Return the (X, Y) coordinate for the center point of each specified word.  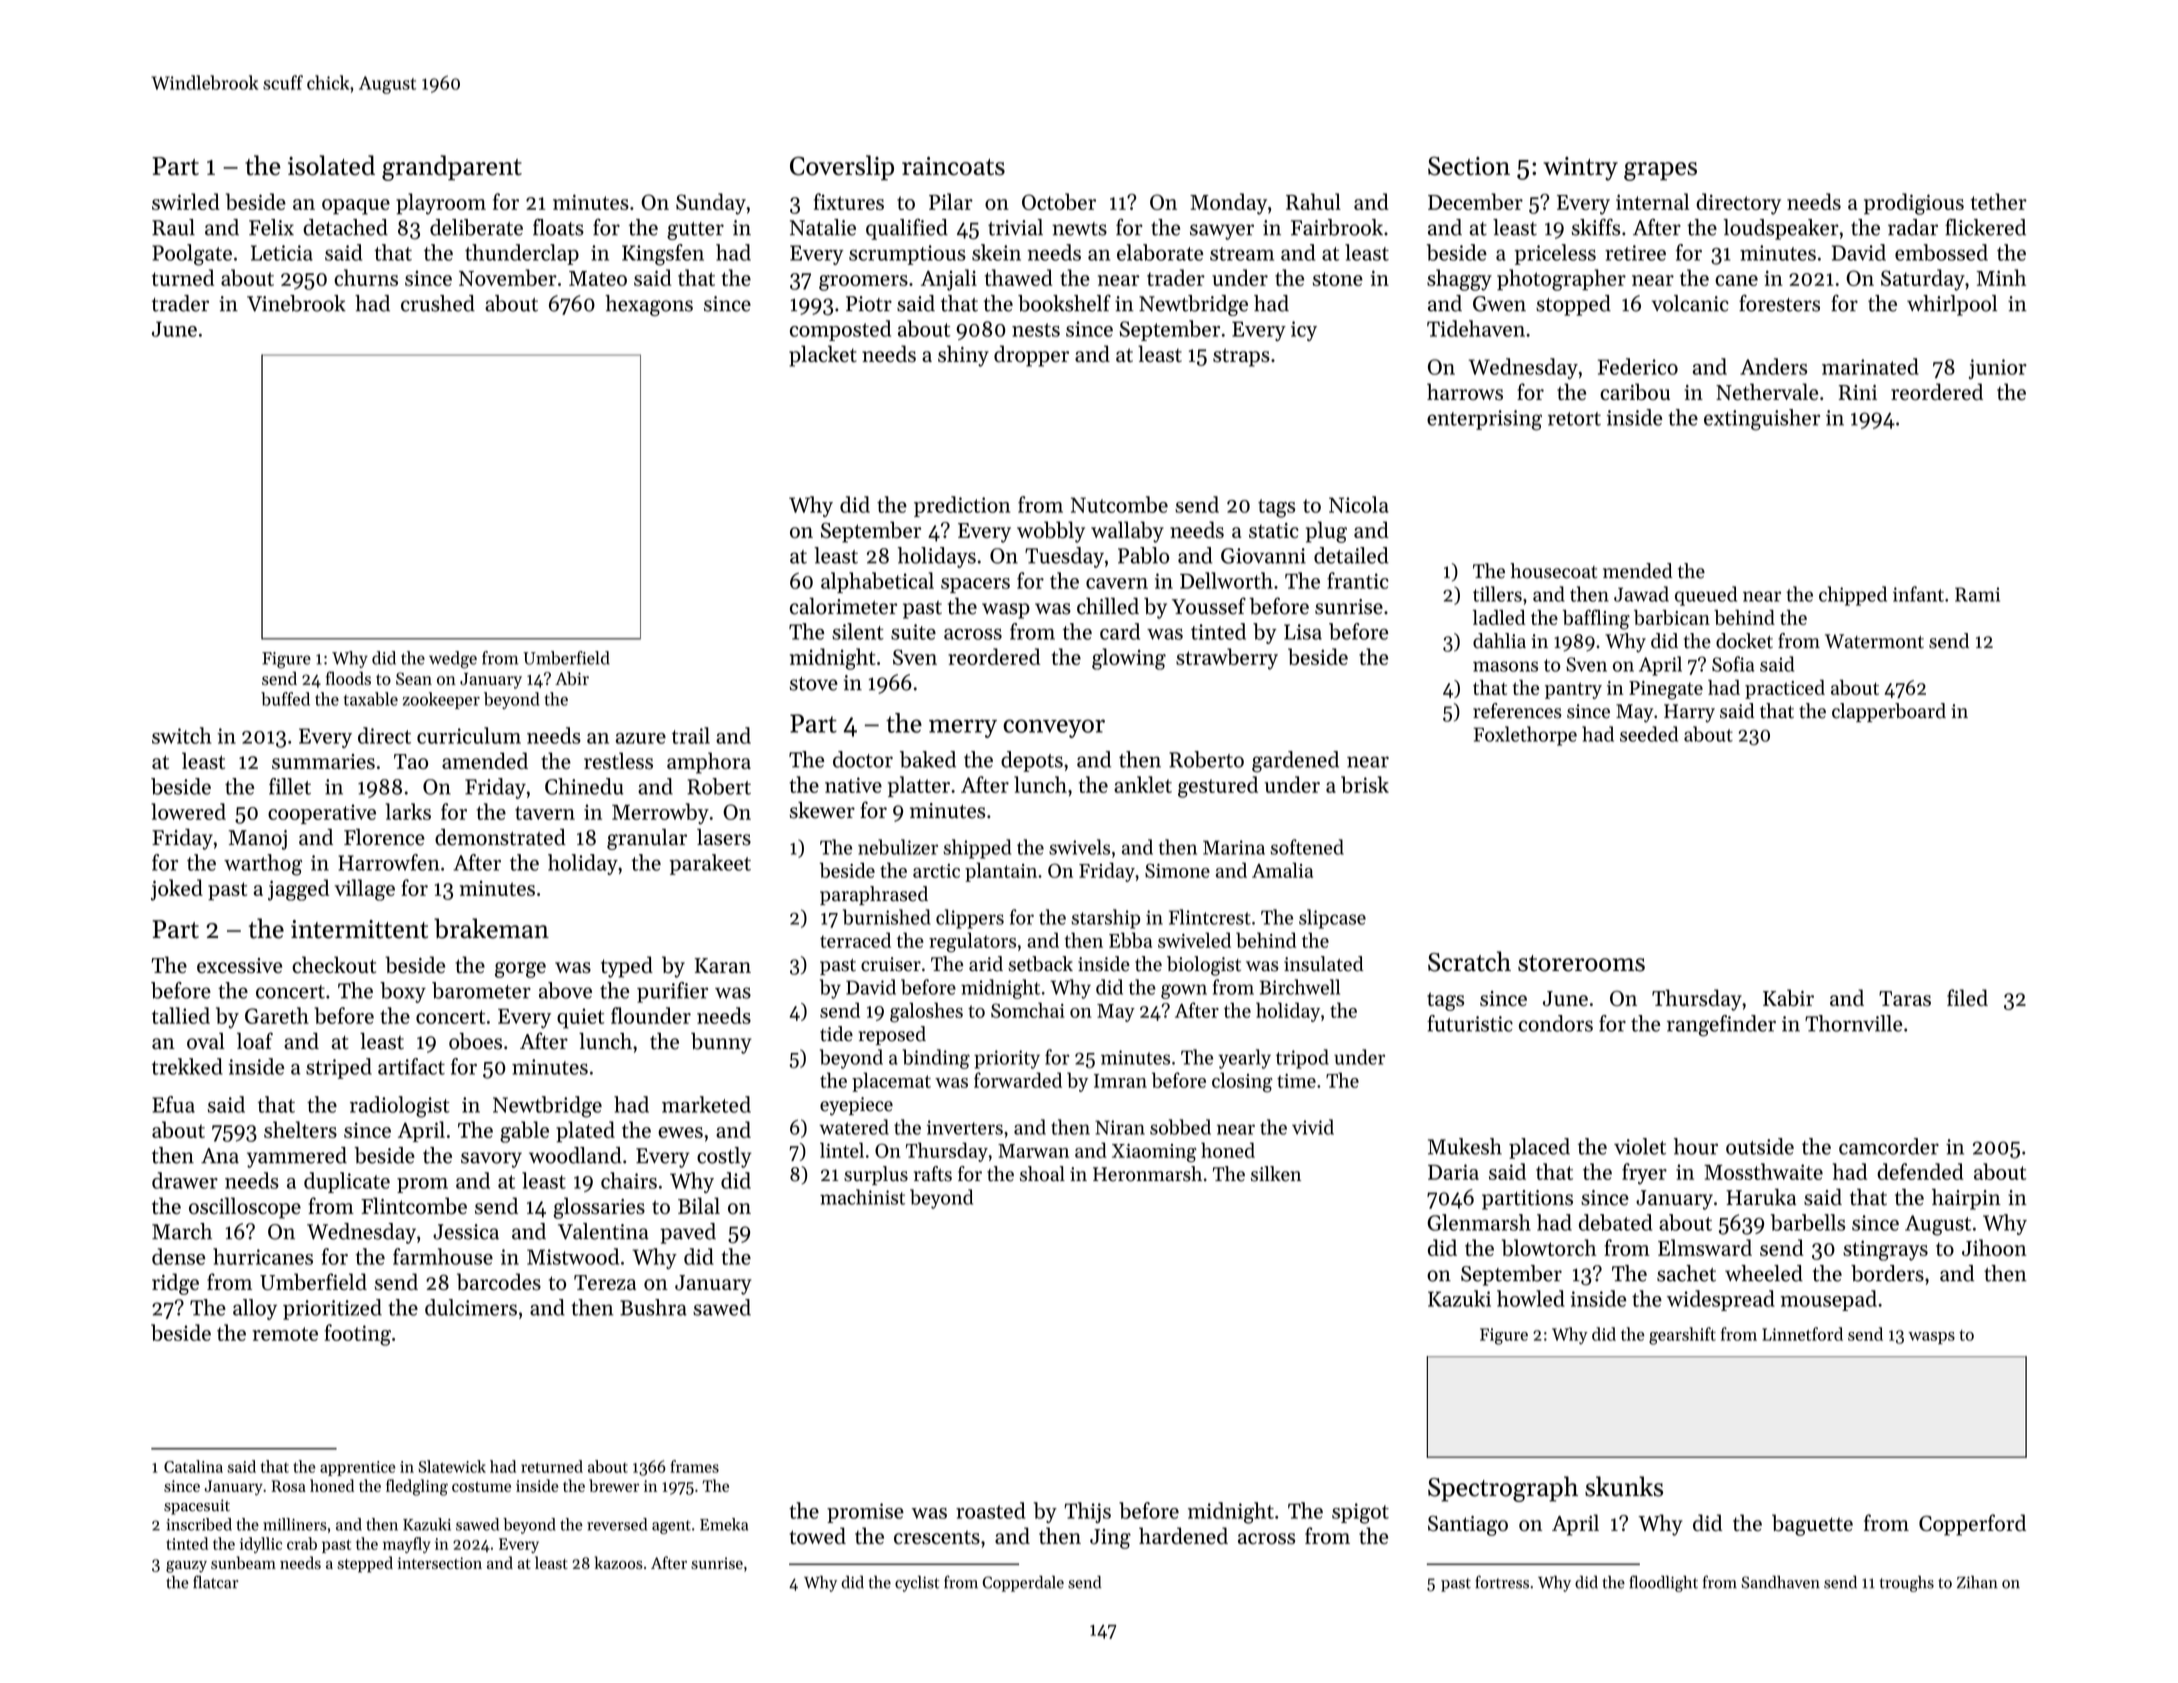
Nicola (1359, 504)
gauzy (186, 1567)
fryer (1644, 1174)
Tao (411, 761)
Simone (1177, 870)
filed (1967, 997)
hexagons (649, 305)
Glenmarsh (1479, 1222)
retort (1574, 419)
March (182, 1231)
